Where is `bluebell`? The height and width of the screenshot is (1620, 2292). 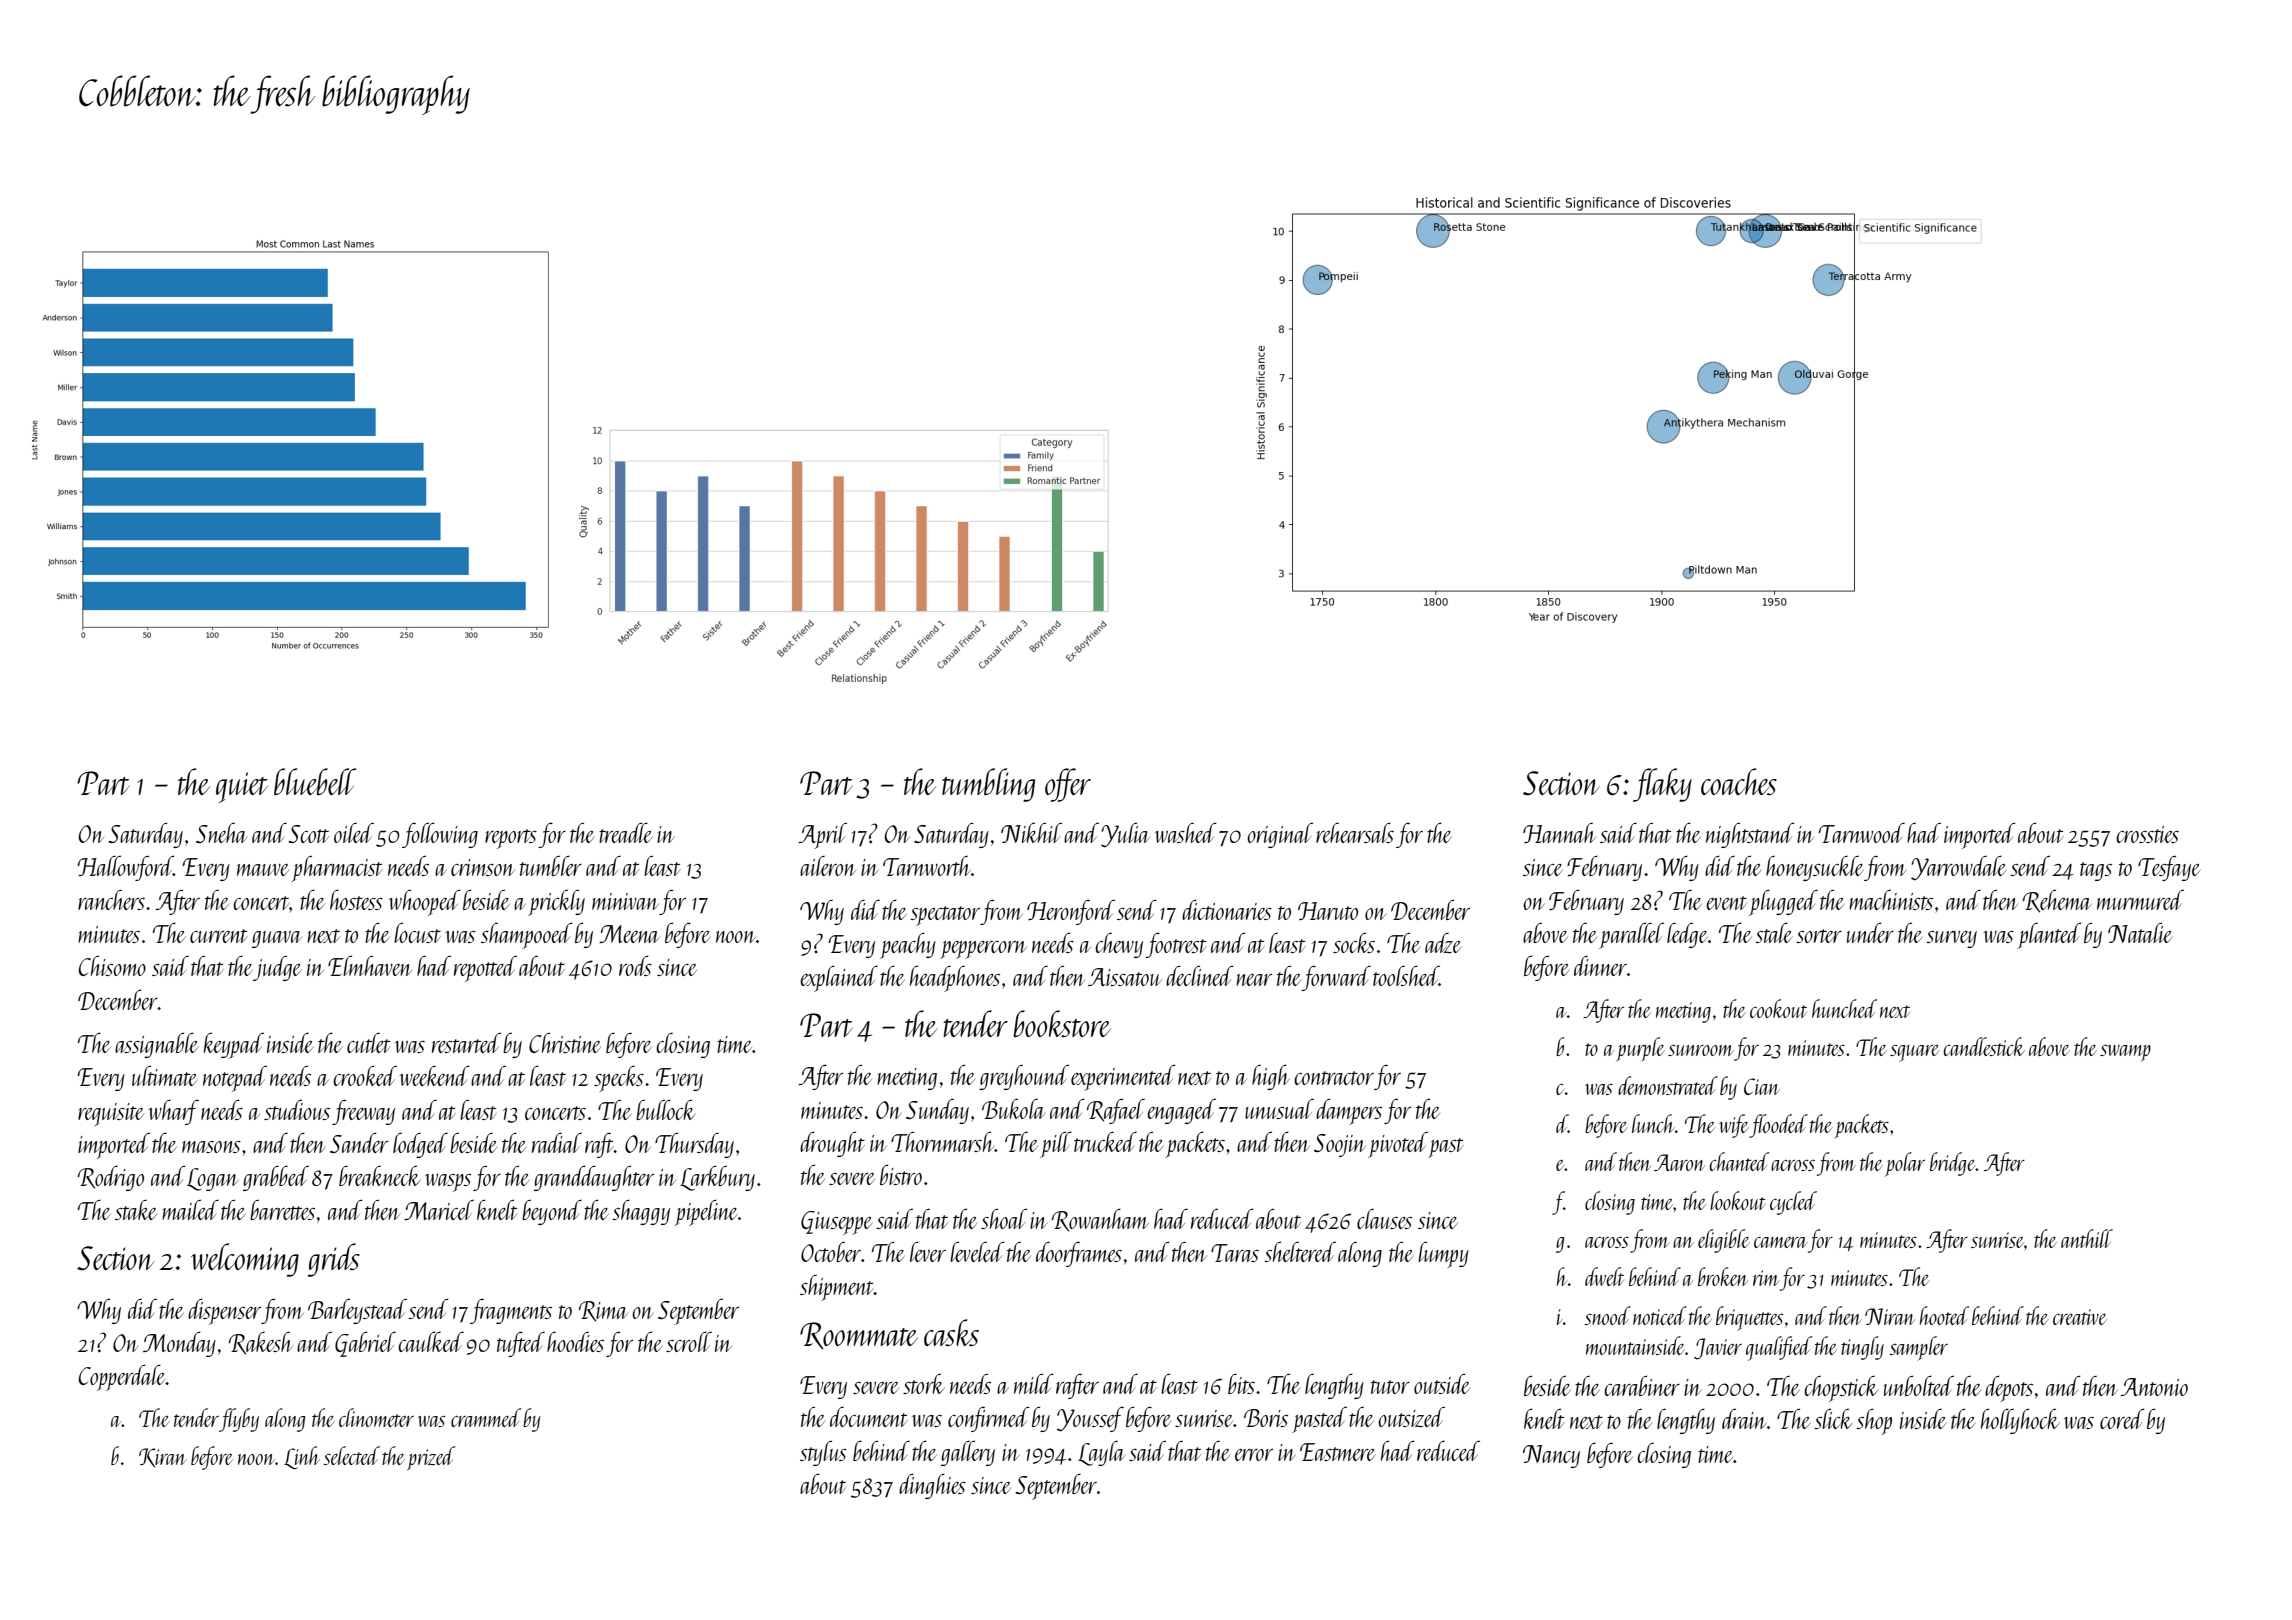 bluebell is located at coordinates (315, 781).
